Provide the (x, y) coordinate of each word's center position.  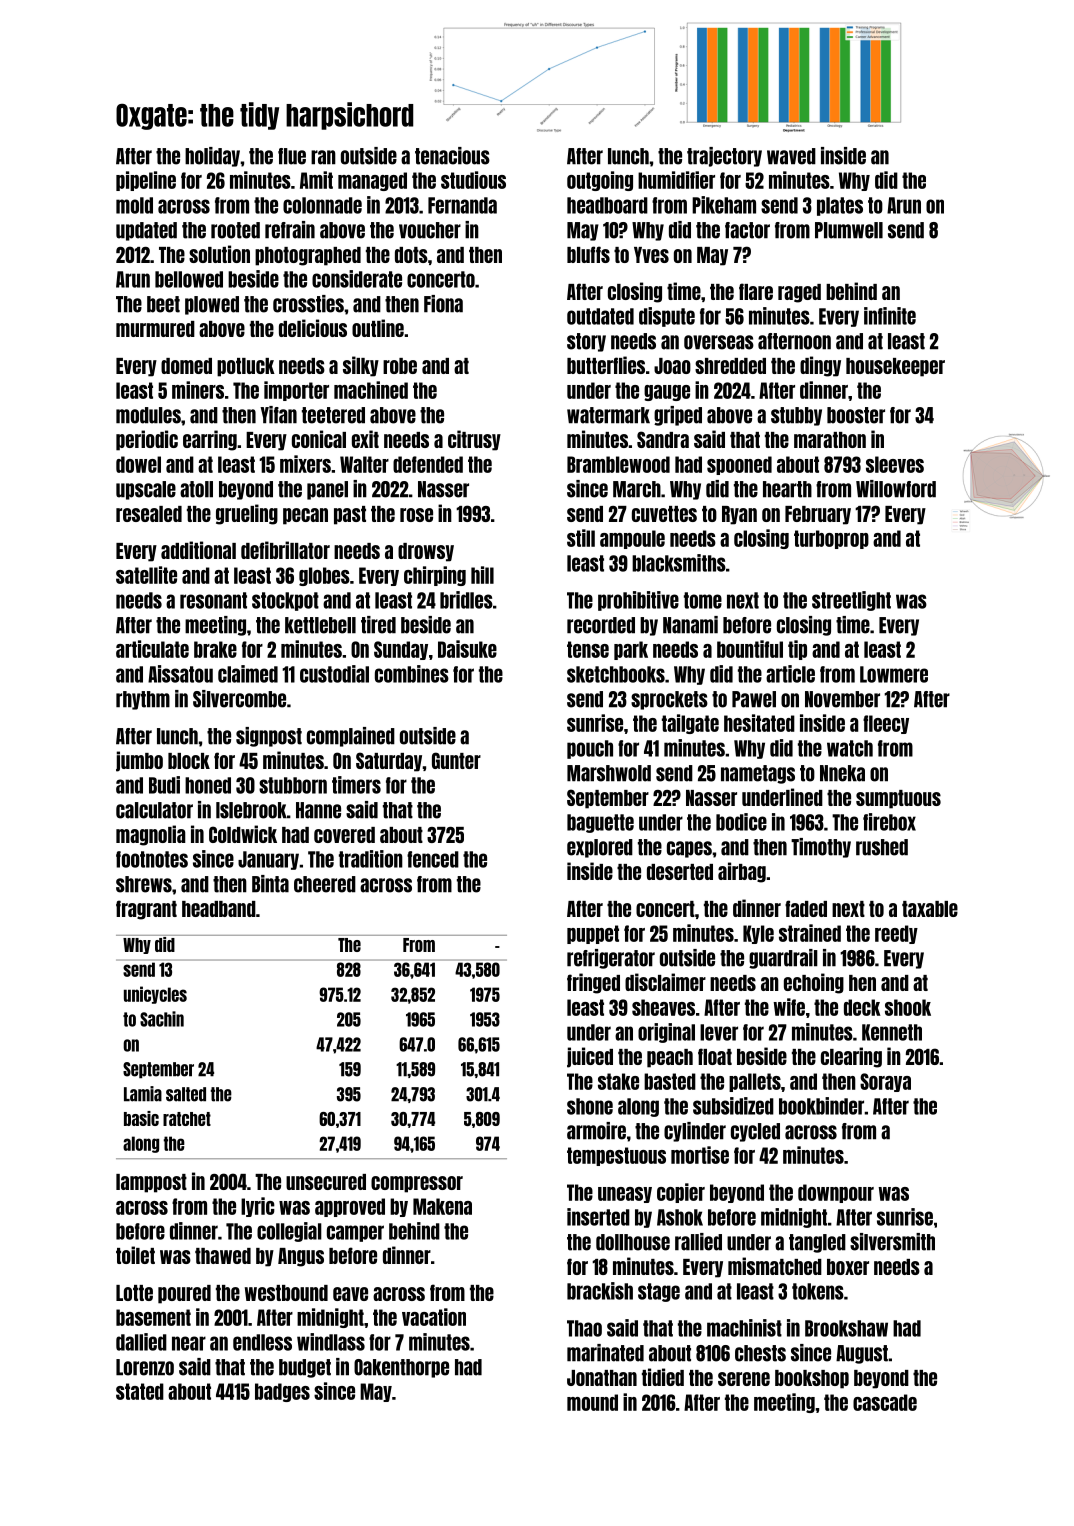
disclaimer (665, 982)
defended (428, 464)
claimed (248, 674)
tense (588, 649)
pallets (755, 1082)
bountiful (750, 649)
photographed (308, 256)
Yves (651, 255)
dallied (141, 1342)
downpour (836, 1193)
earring (210, 440)
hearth (787, 489)
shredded (730, 366)
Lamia (143, 1094)
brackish (600, 1291)
